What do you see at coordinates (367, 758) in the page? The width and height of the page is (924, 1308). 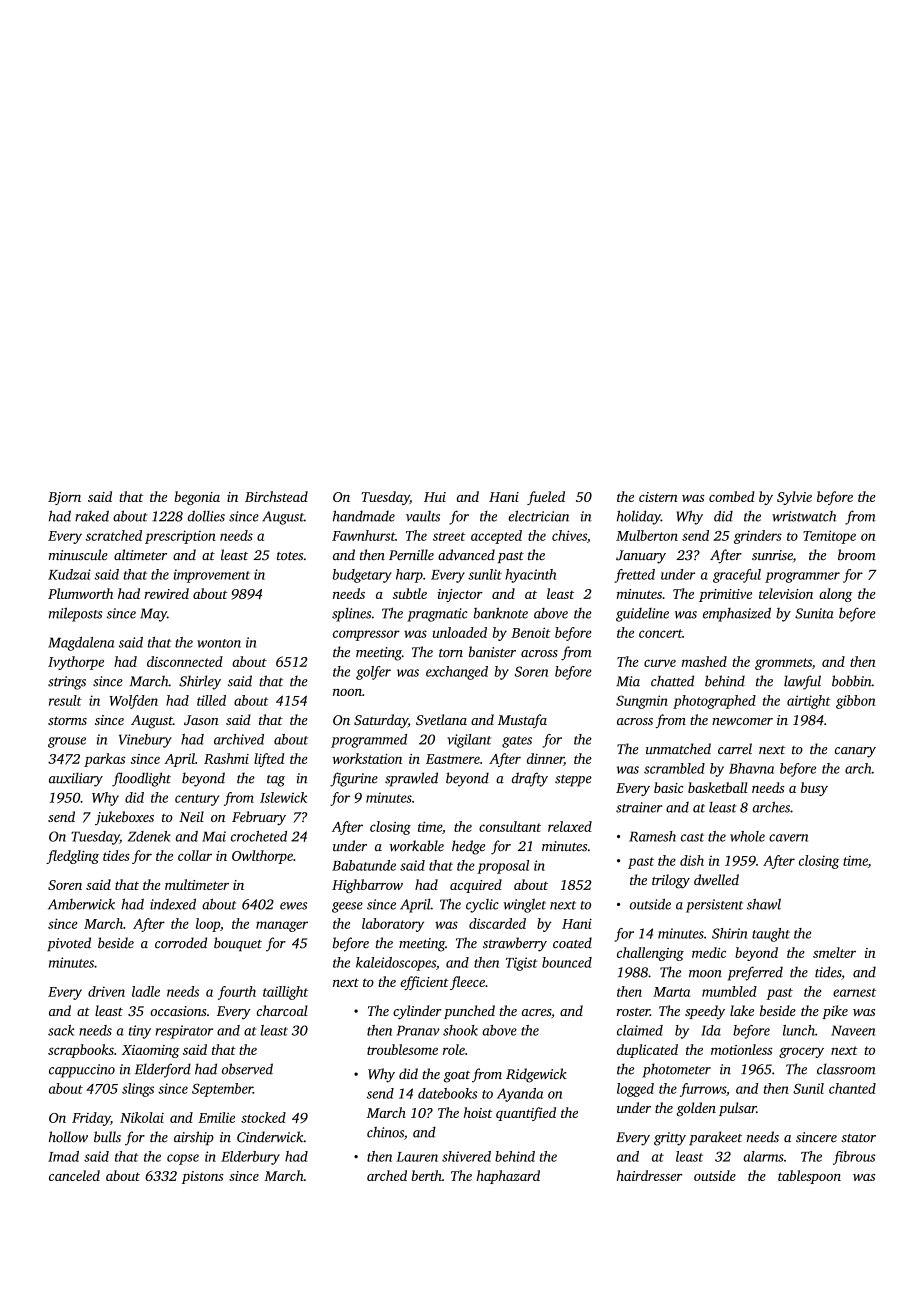 I see `workstation` at bounding box center [367, 758].
